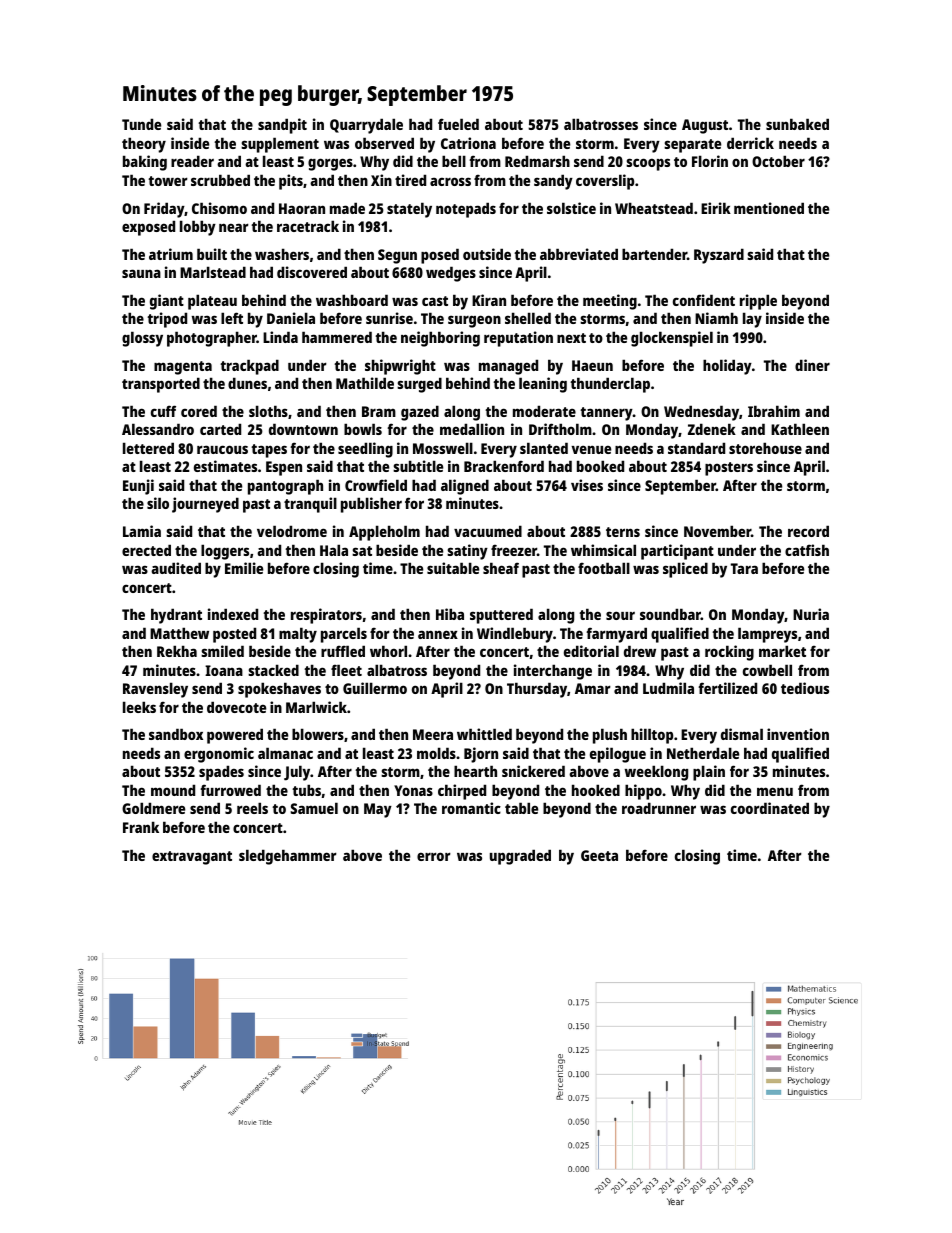  Describe the element at coordinates (292, 531) in the image. I see `velodrome` at that location.
